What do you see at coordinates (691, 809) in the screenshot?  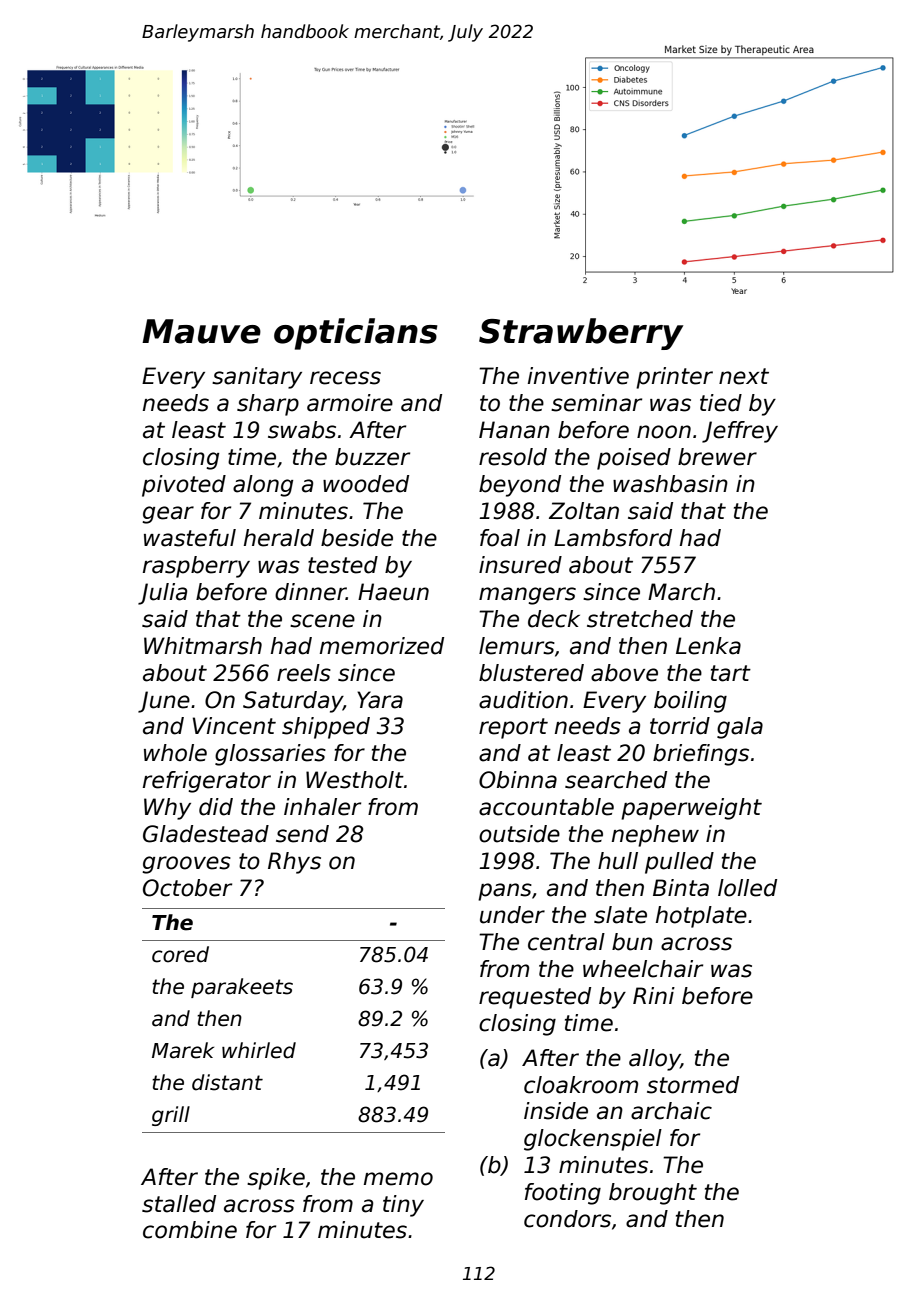 I see `paperweight` at bounding box center [691, 809].
